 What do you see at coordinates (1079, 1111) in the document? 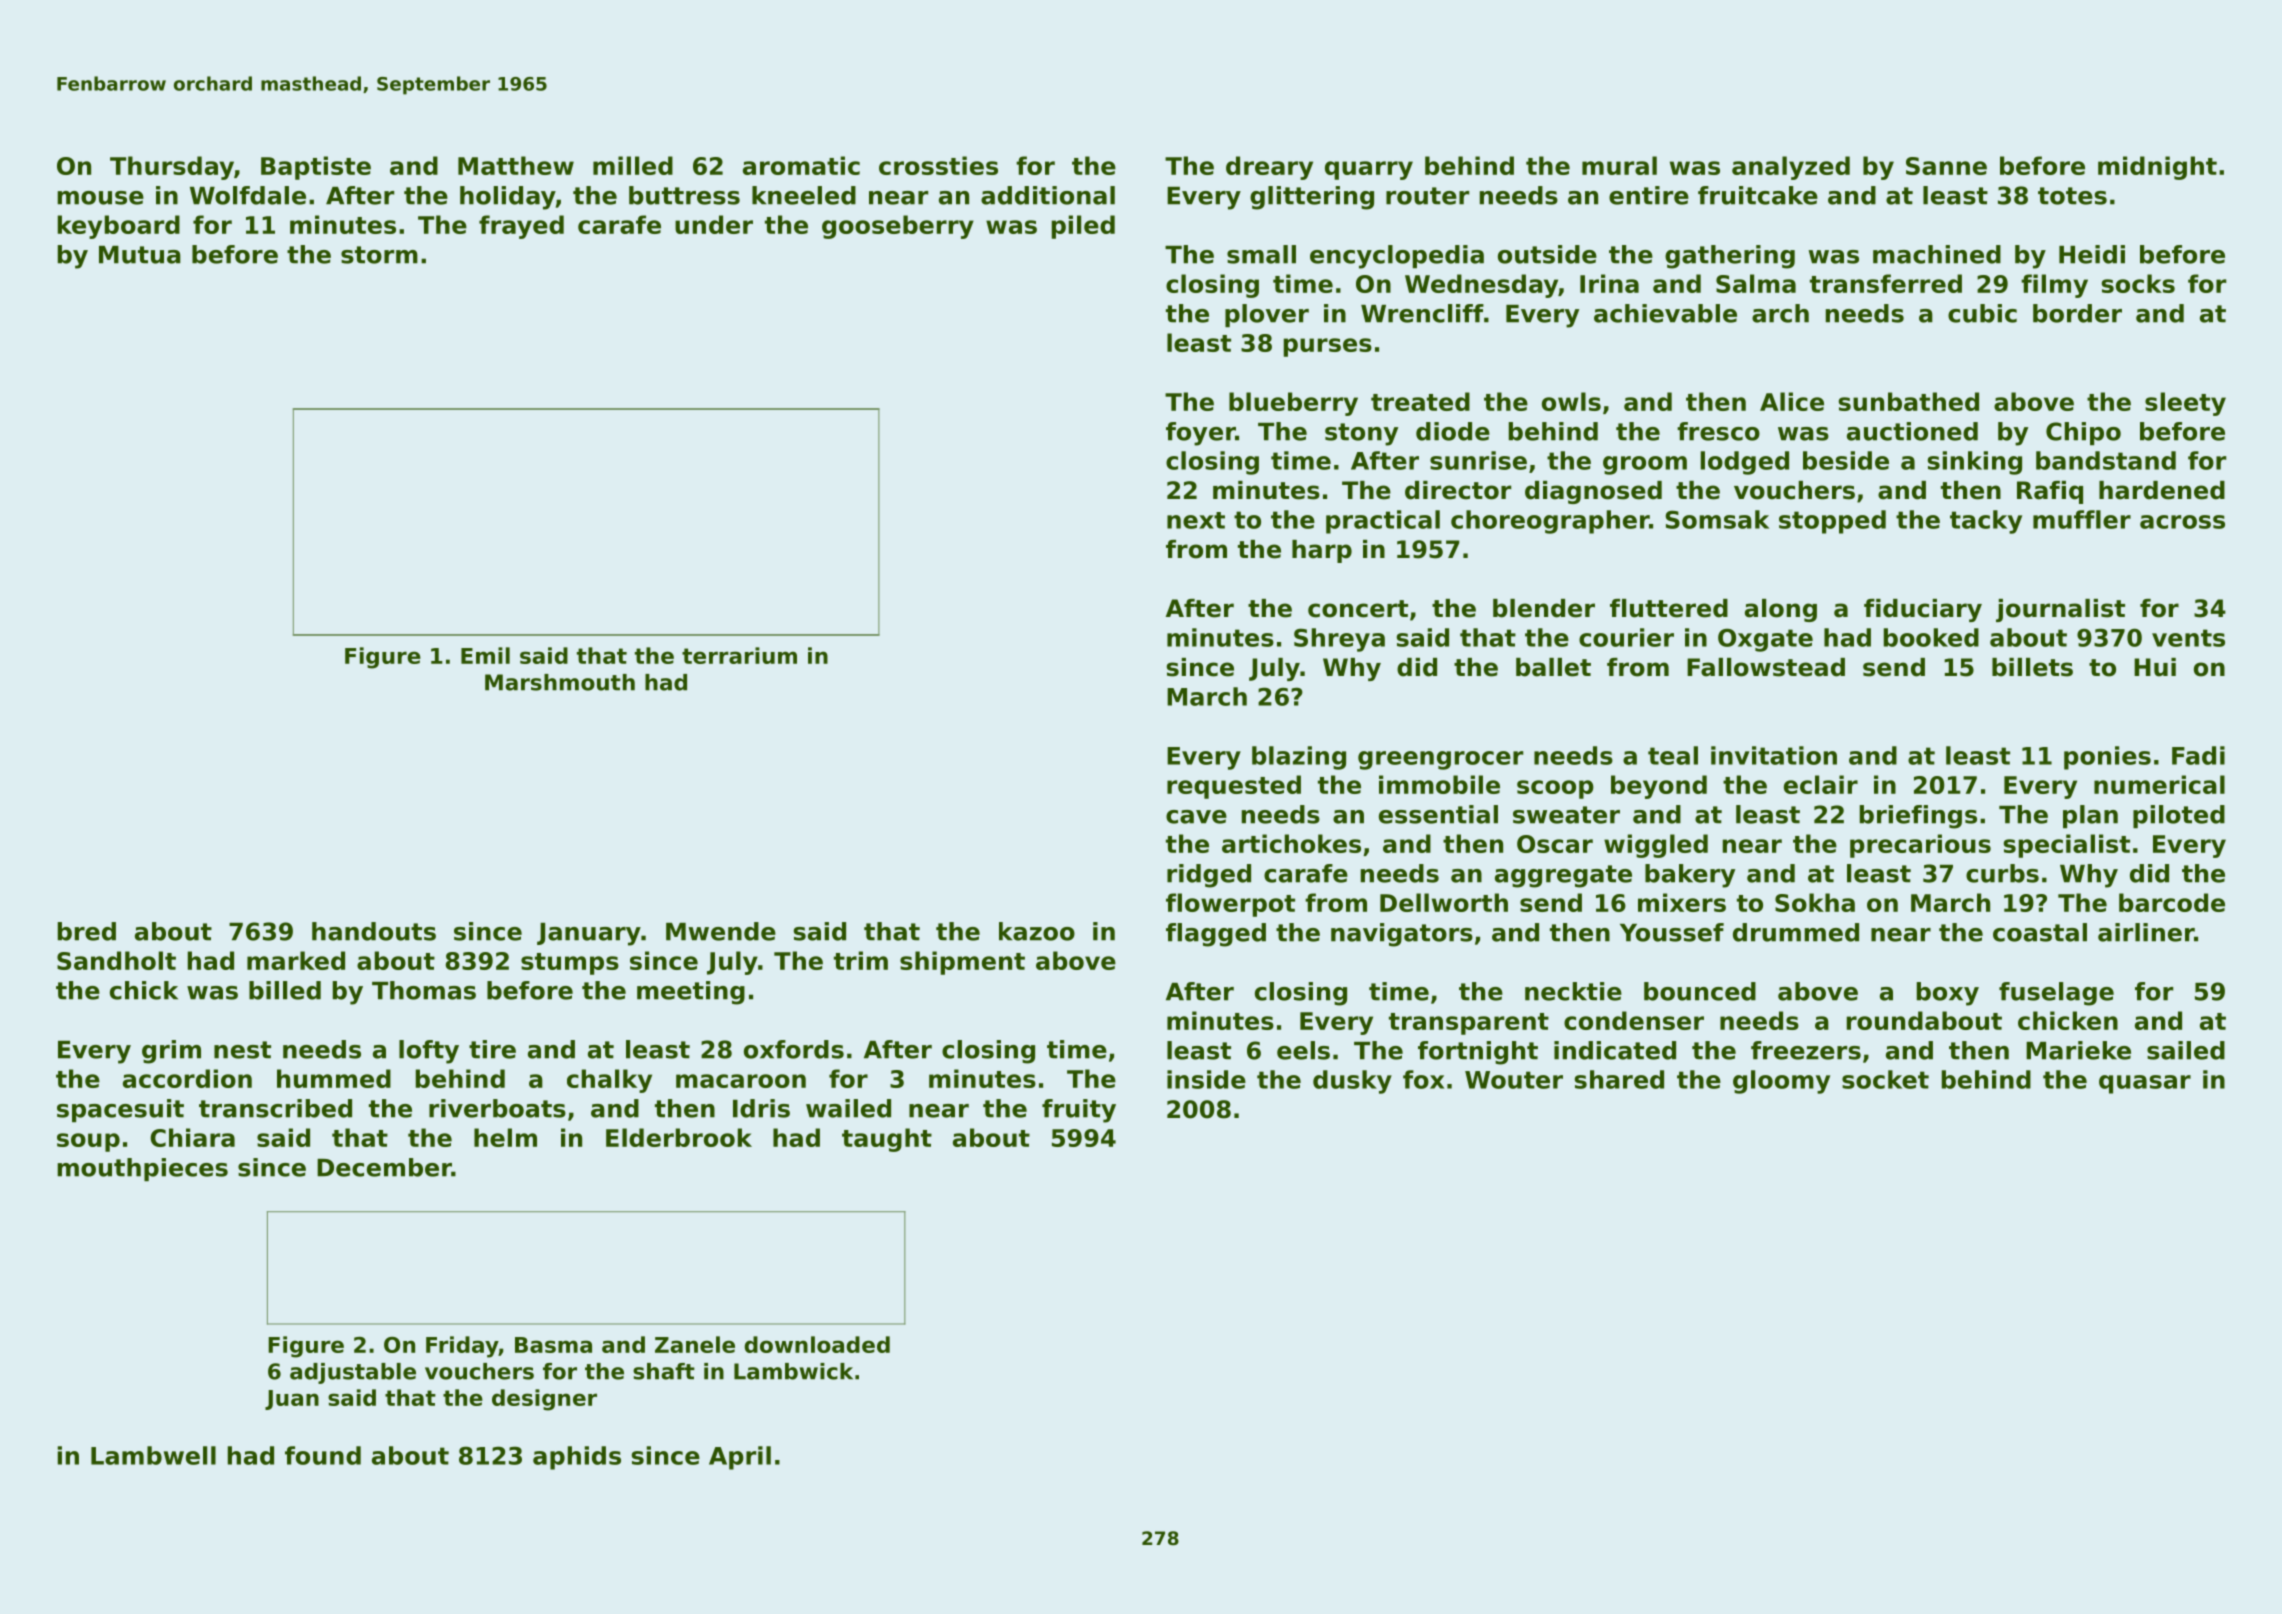
I see `fruity` at bounding box center [1079, 1111].
